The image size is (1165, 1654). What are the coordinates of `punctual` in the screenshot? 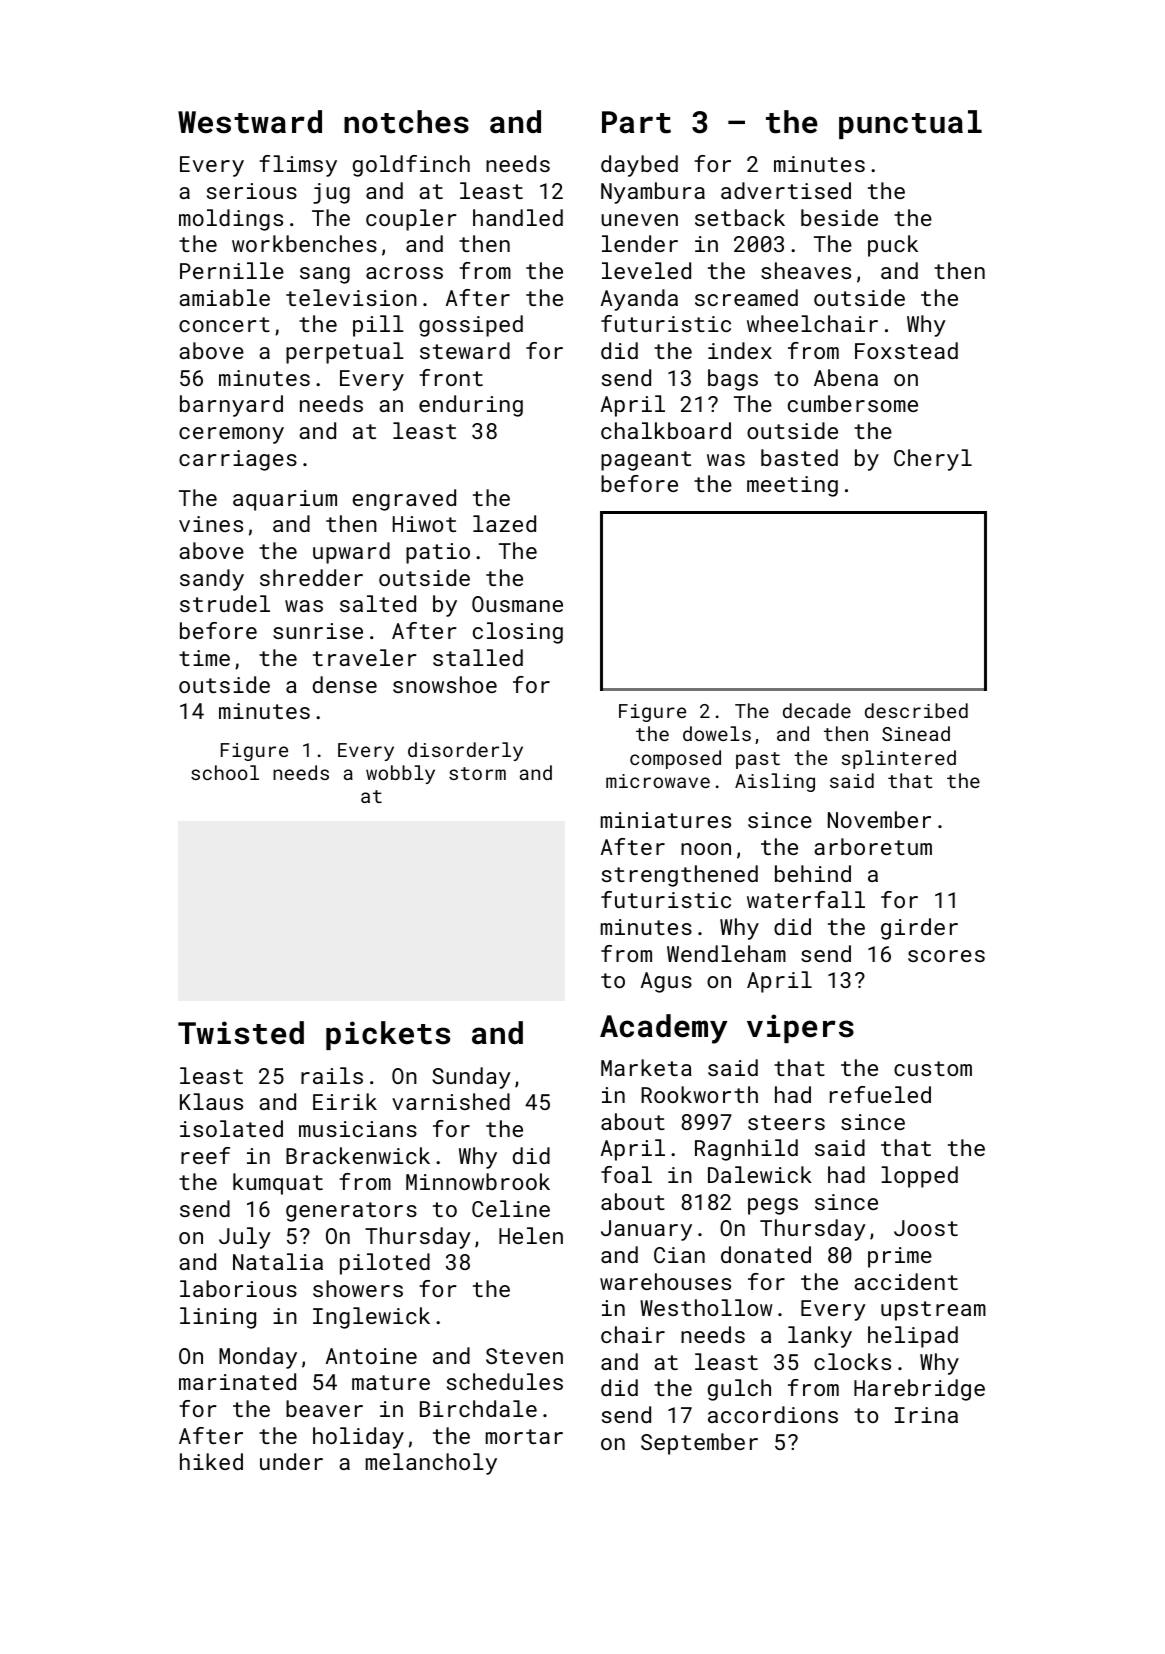 It's located at (910, 124).
